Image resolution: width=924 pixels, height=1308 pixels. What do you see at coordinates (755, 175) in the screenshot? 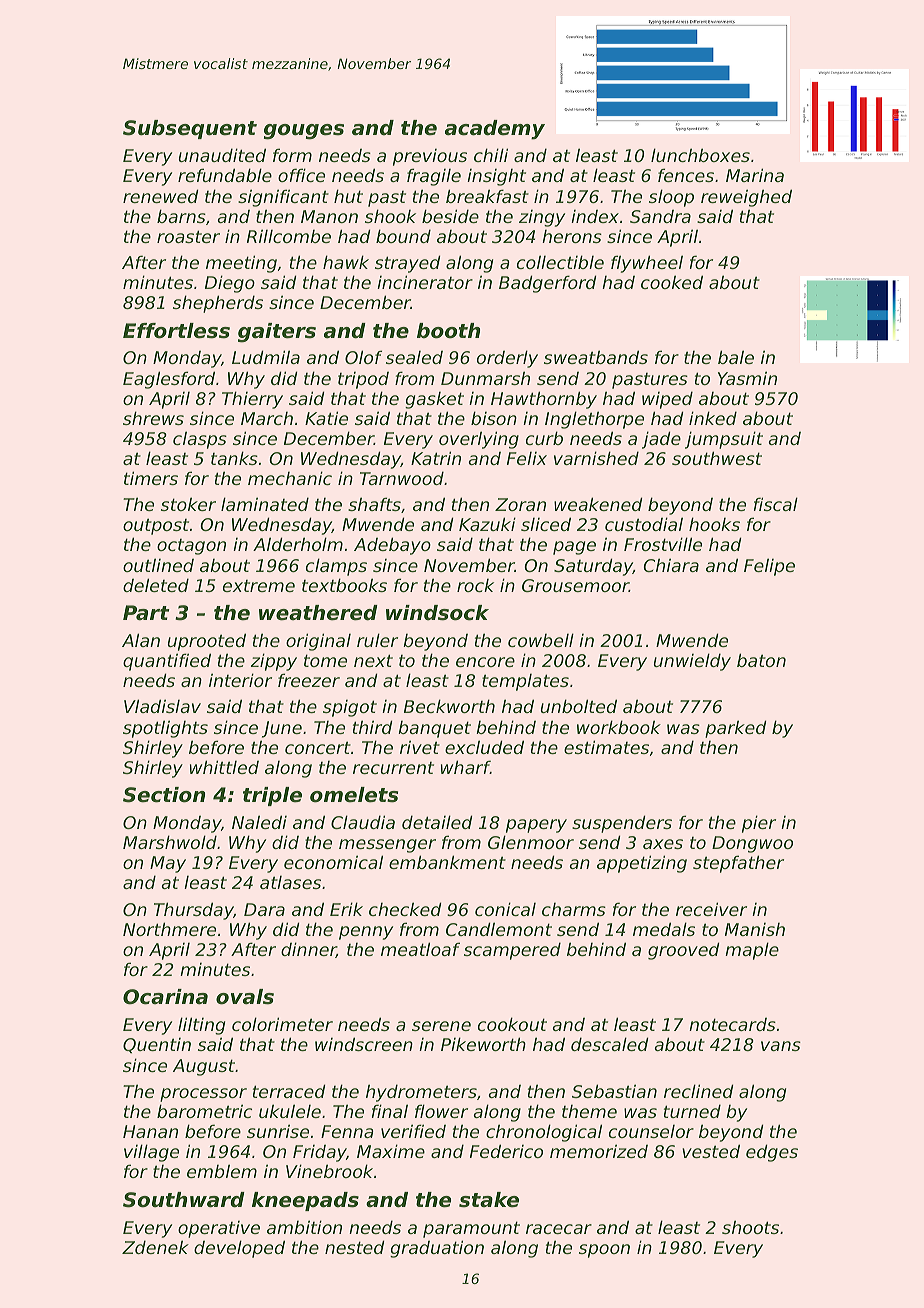
I see `Marina` at bounding box center [755, 175].
